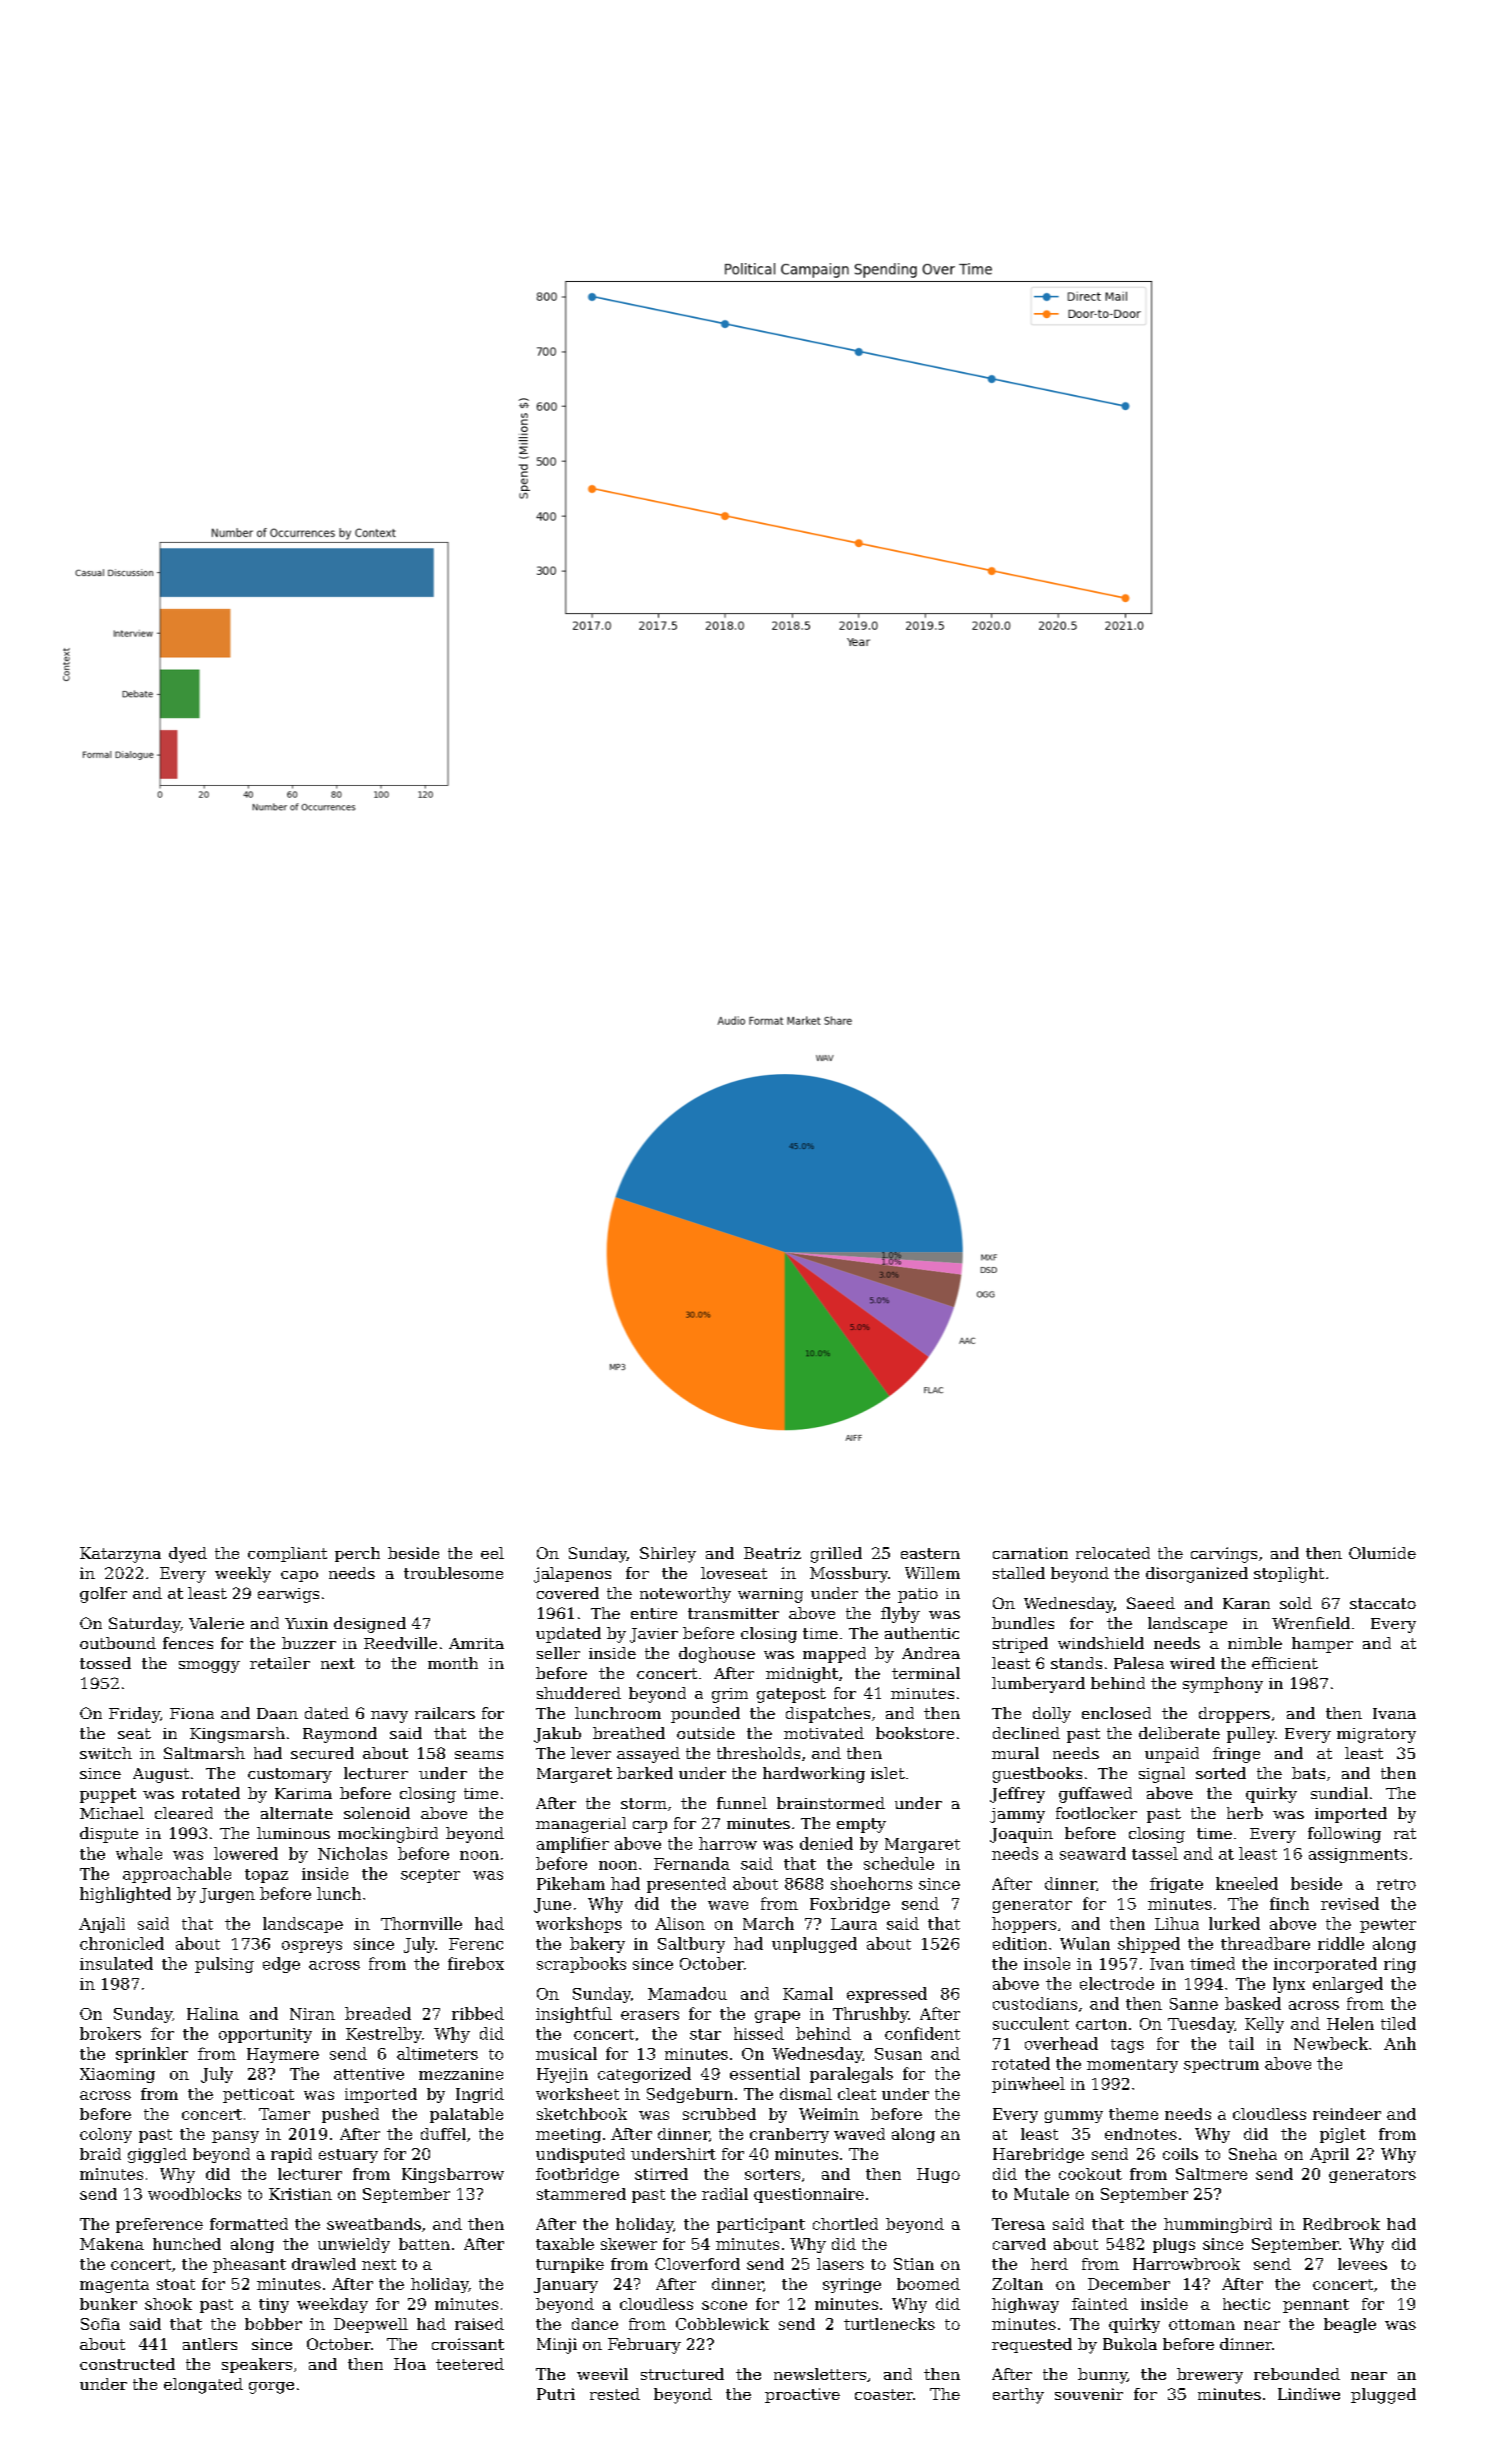 The width and height of the screenshot is (1496, 2464). I want to click on Olumide, so click(1382, 1553).
